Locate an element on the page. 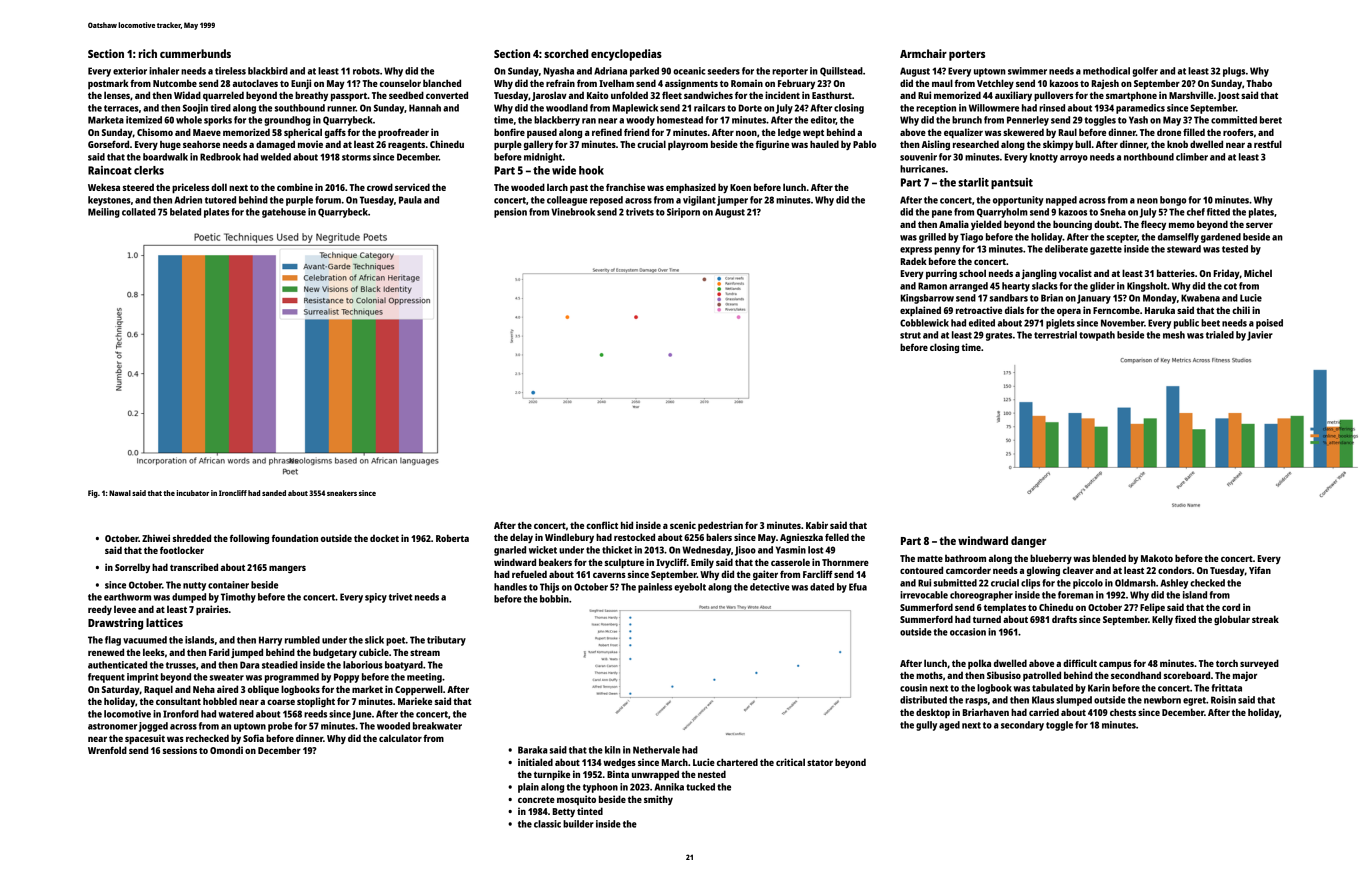 This image has width=1372, height=887. Javier is located at coordinates (1260, 336).
